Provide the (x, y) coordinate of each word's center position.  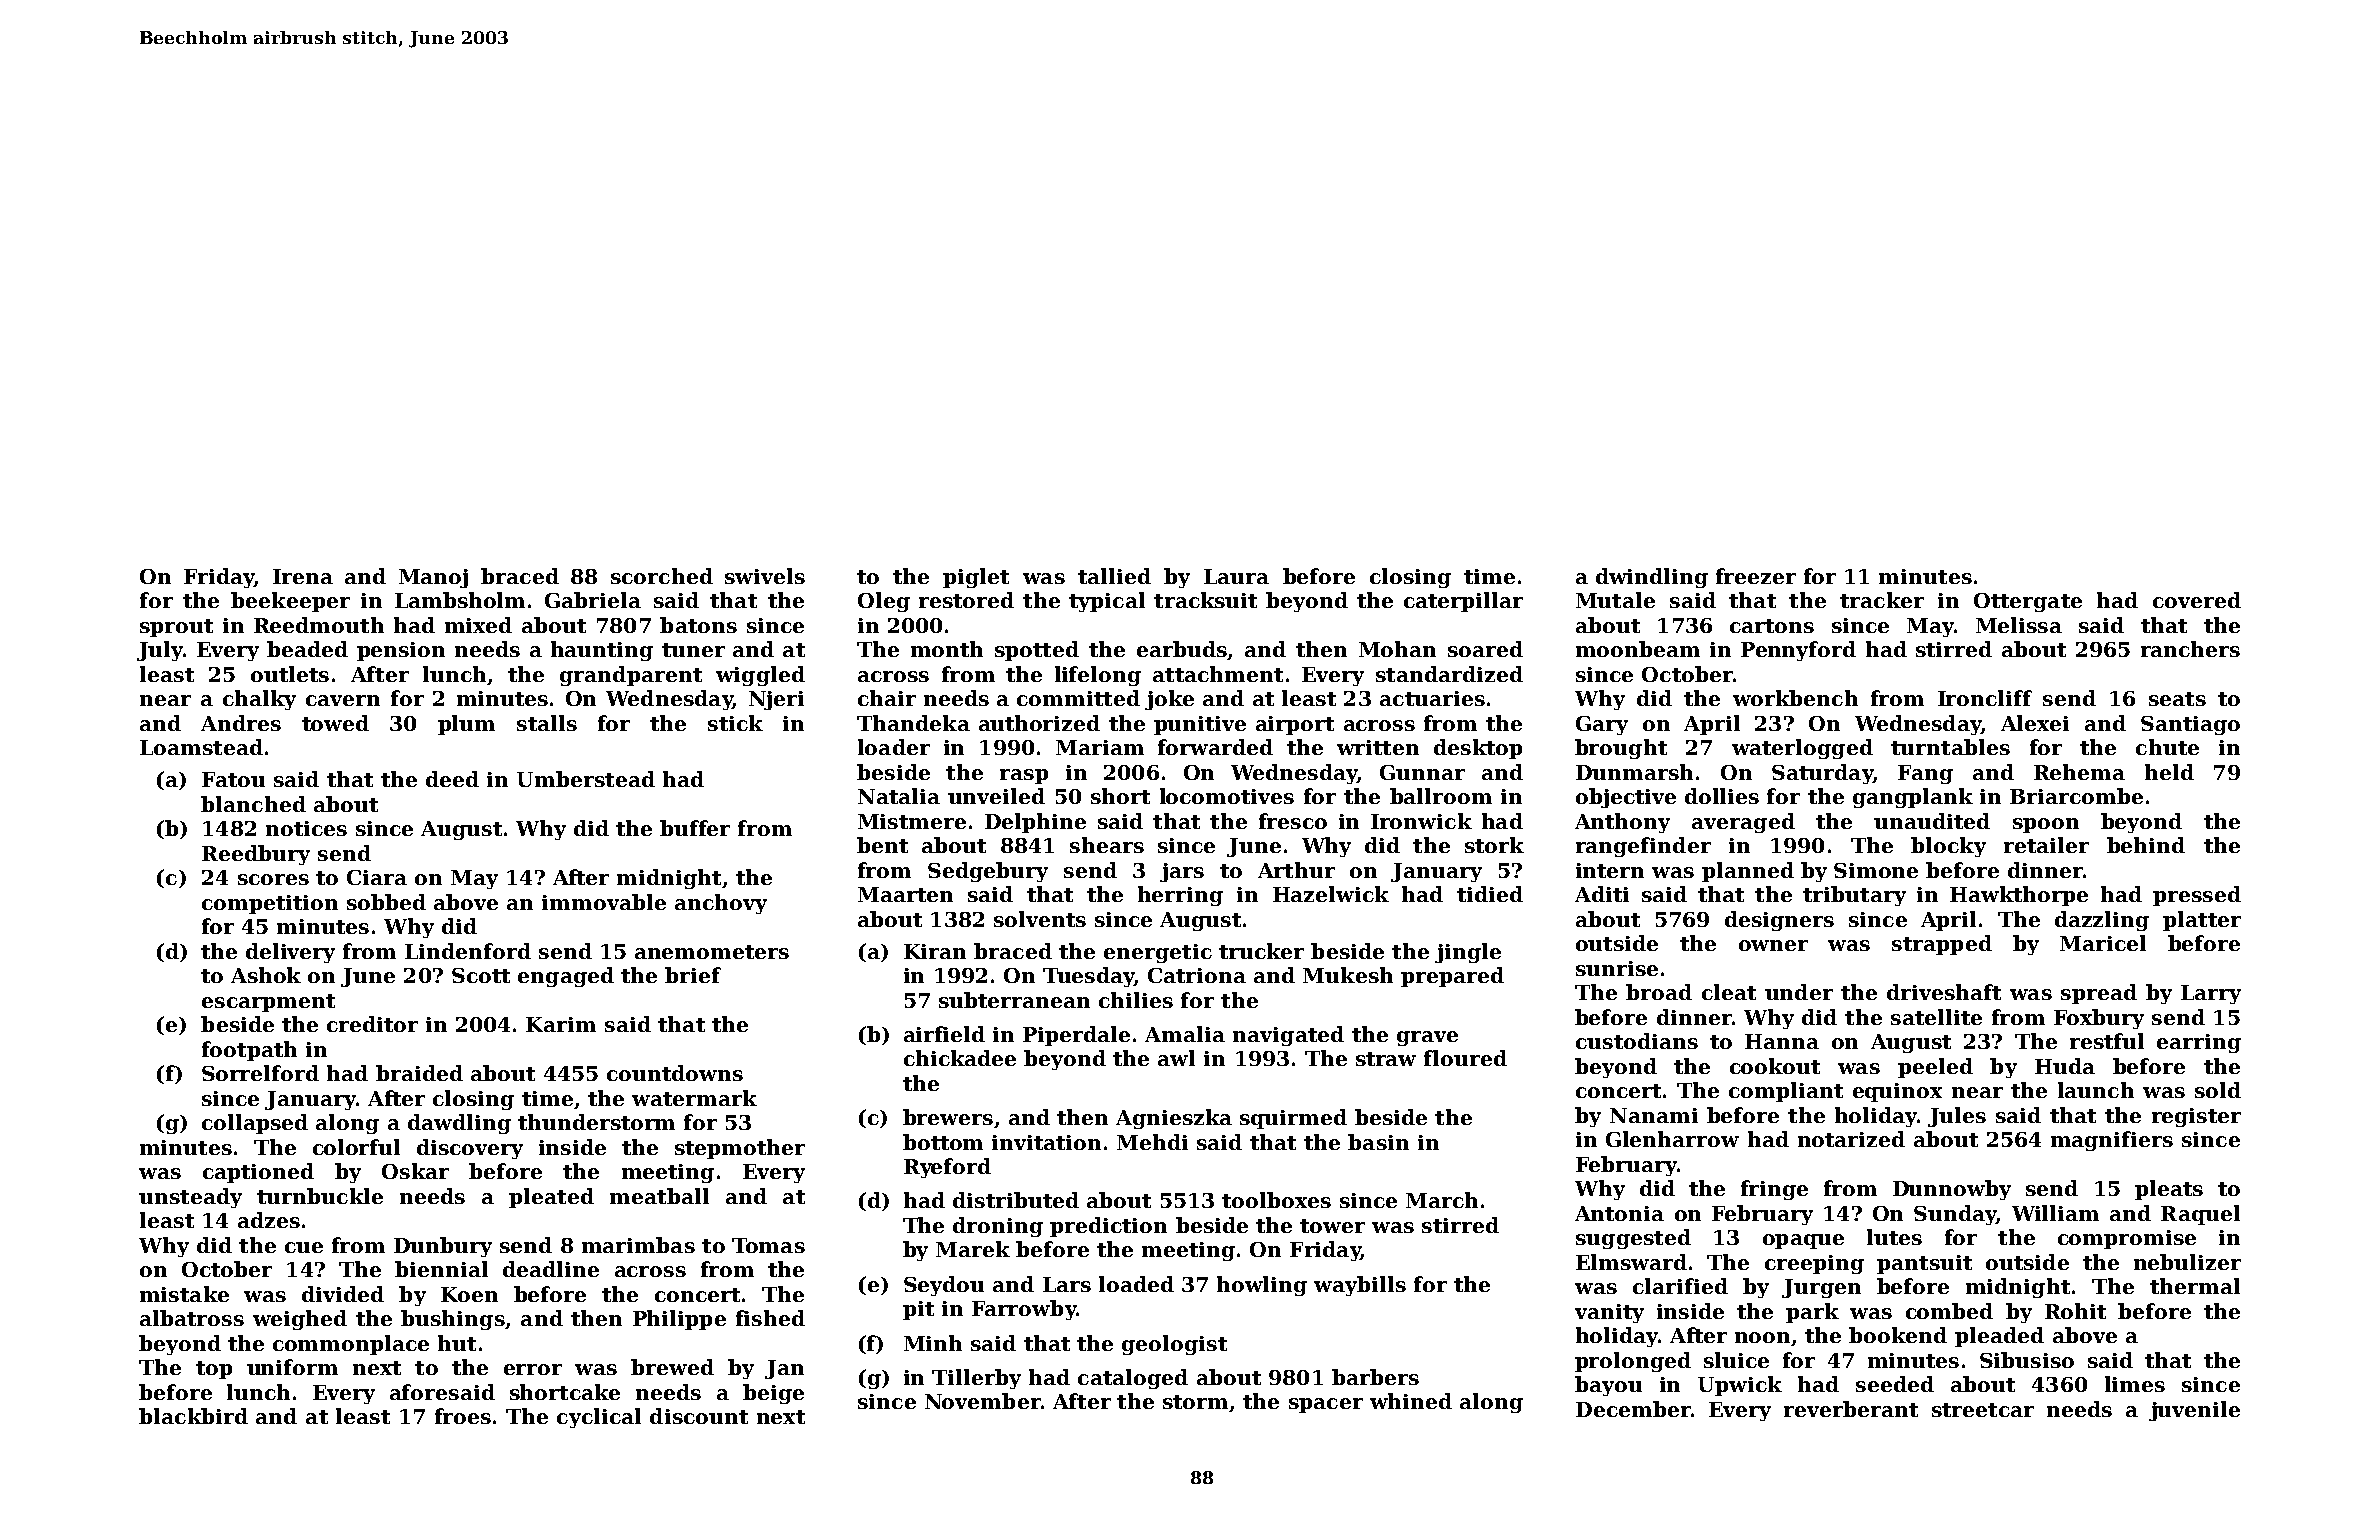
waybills (1360, 1286)
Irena (303, 576)
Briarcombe (2076, 796)
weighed (300, 1320)
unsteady (190, 1198)
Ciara (377, 877)
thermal (2195, 1286)
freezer (1756, 576)
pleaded (1999, 1337)
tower (1332, 1226)
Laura (1236, 576)
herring (1180, 896)
